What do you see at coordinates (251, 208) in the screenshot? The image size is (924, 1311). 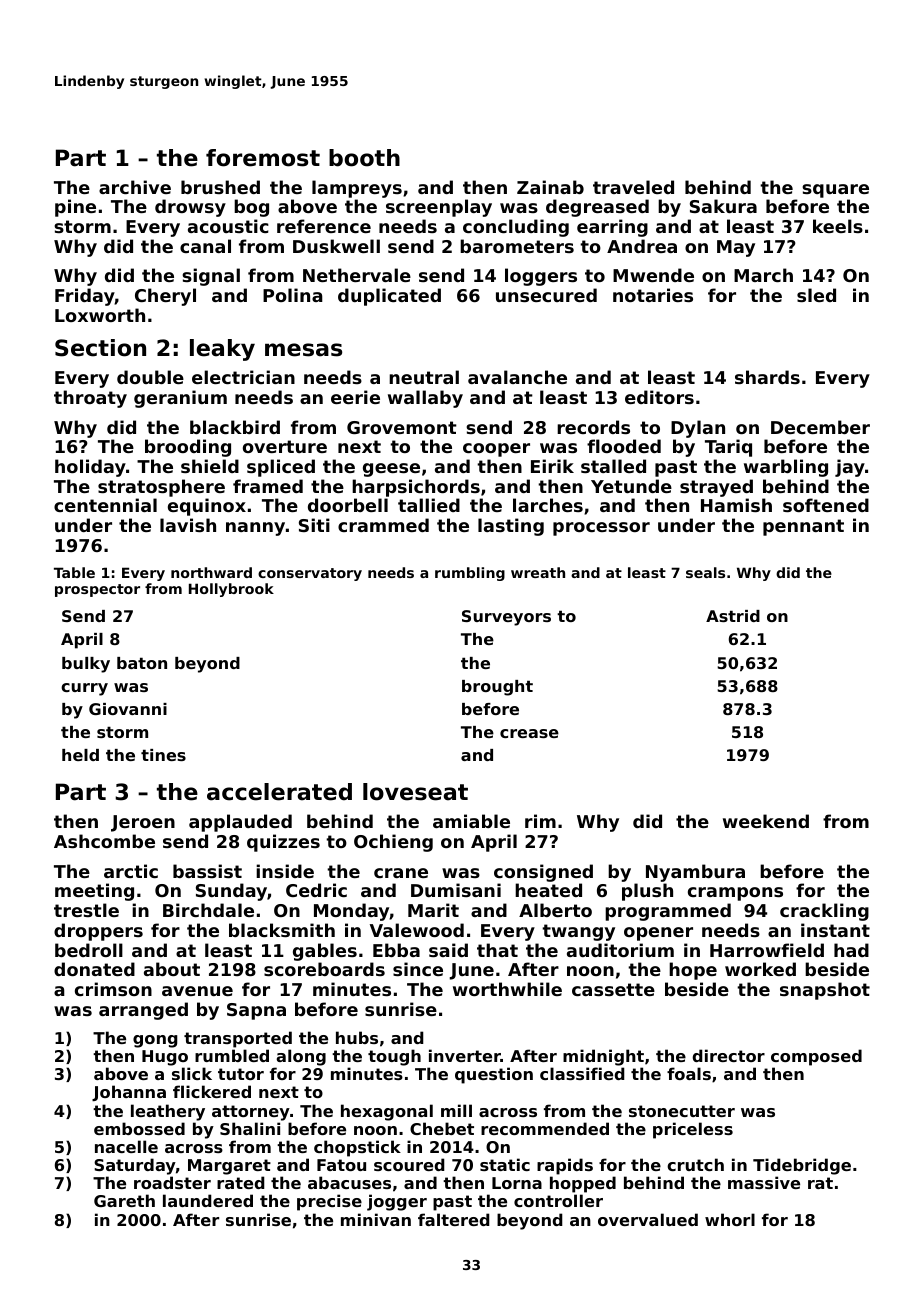 I see `bog` at bounding box center [251, 208].
